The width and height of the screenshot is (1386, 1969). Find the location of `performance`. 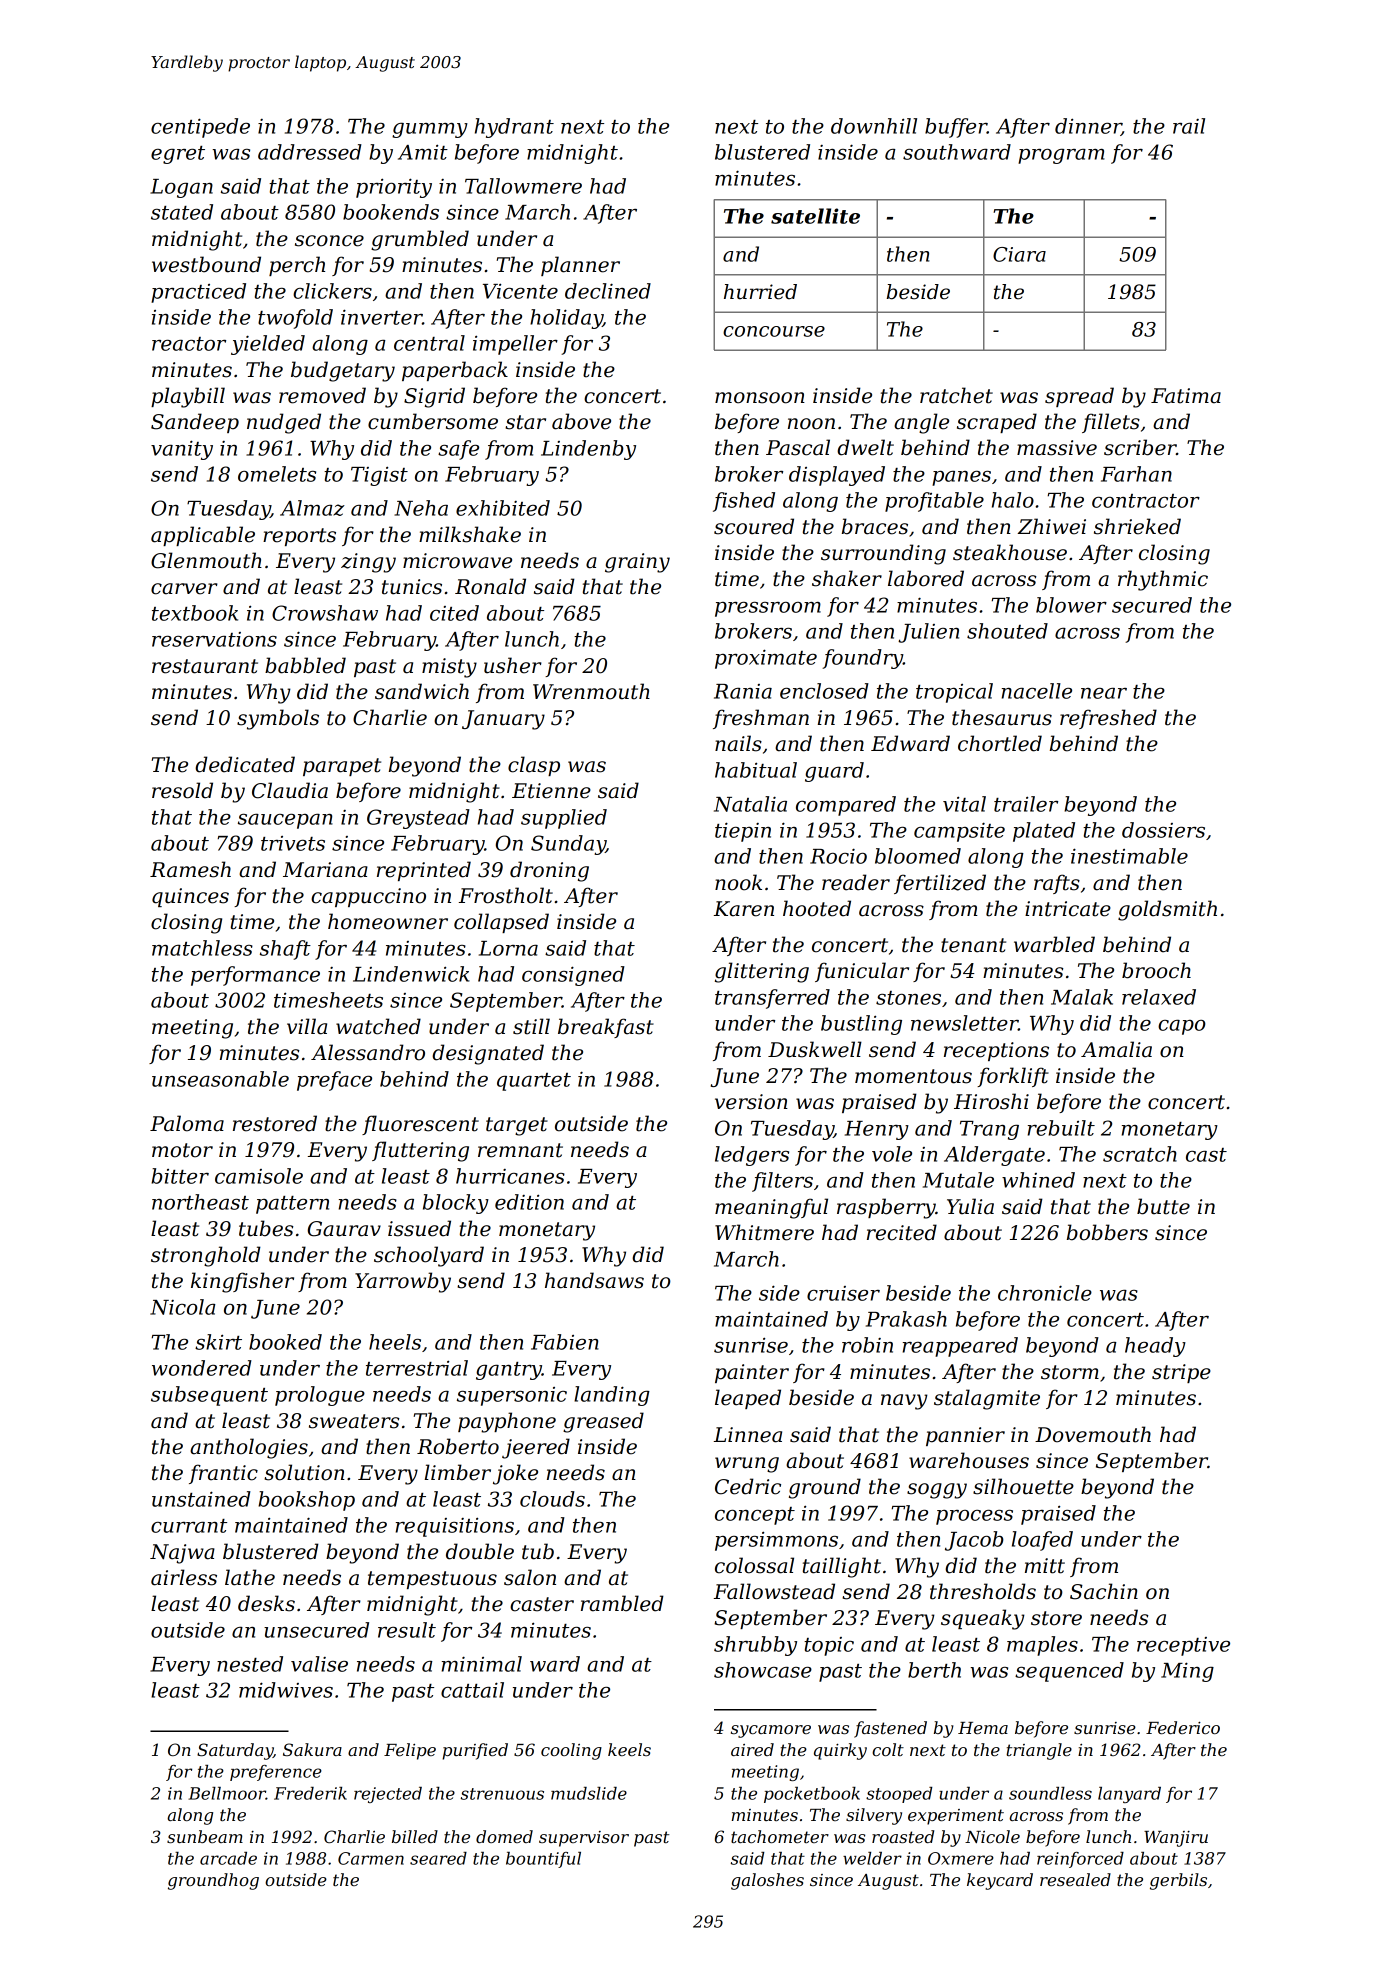

performance is located at coordinates (255, 976).
